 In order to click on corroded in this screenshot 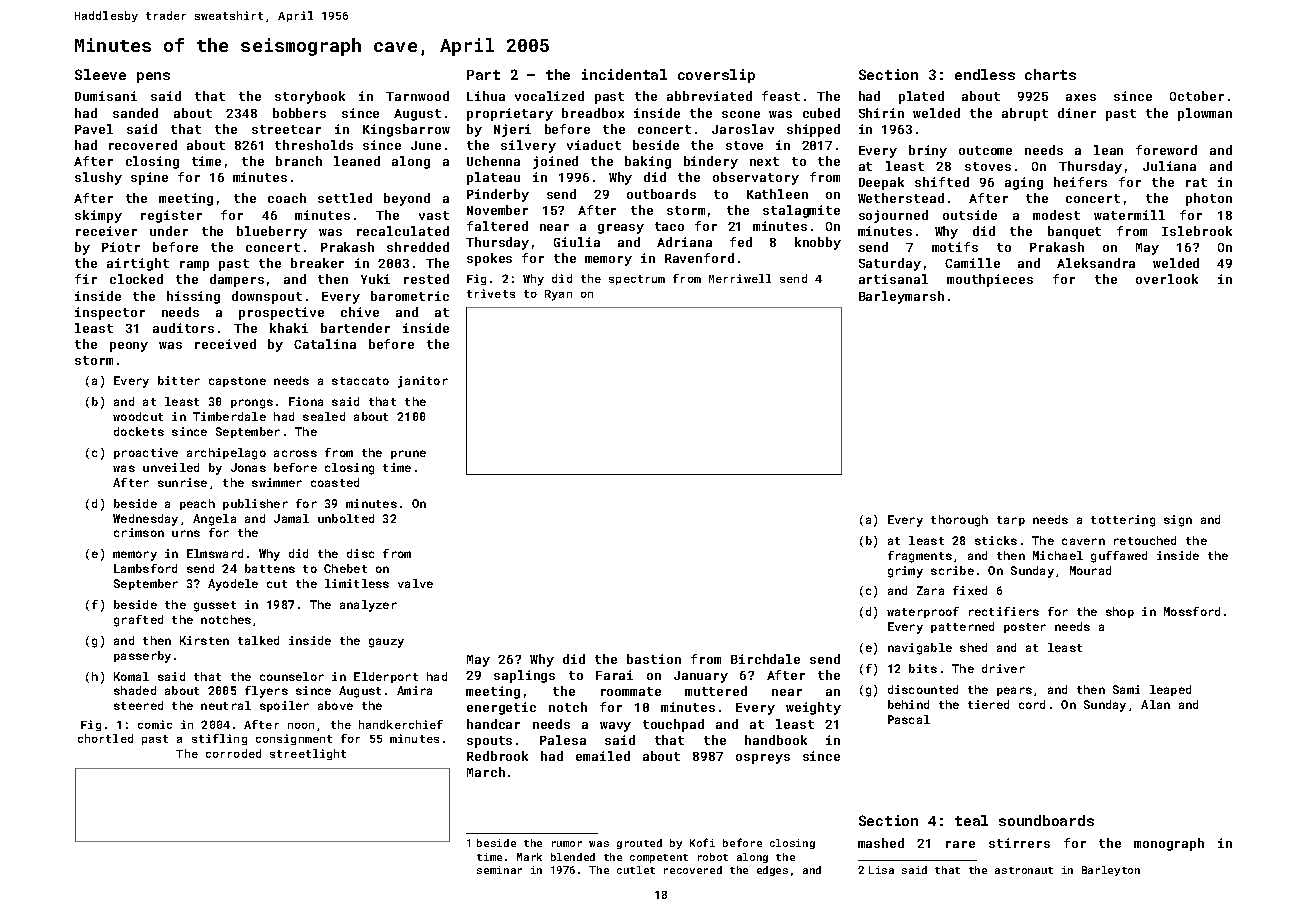, I will do `click(233, 753)`.
